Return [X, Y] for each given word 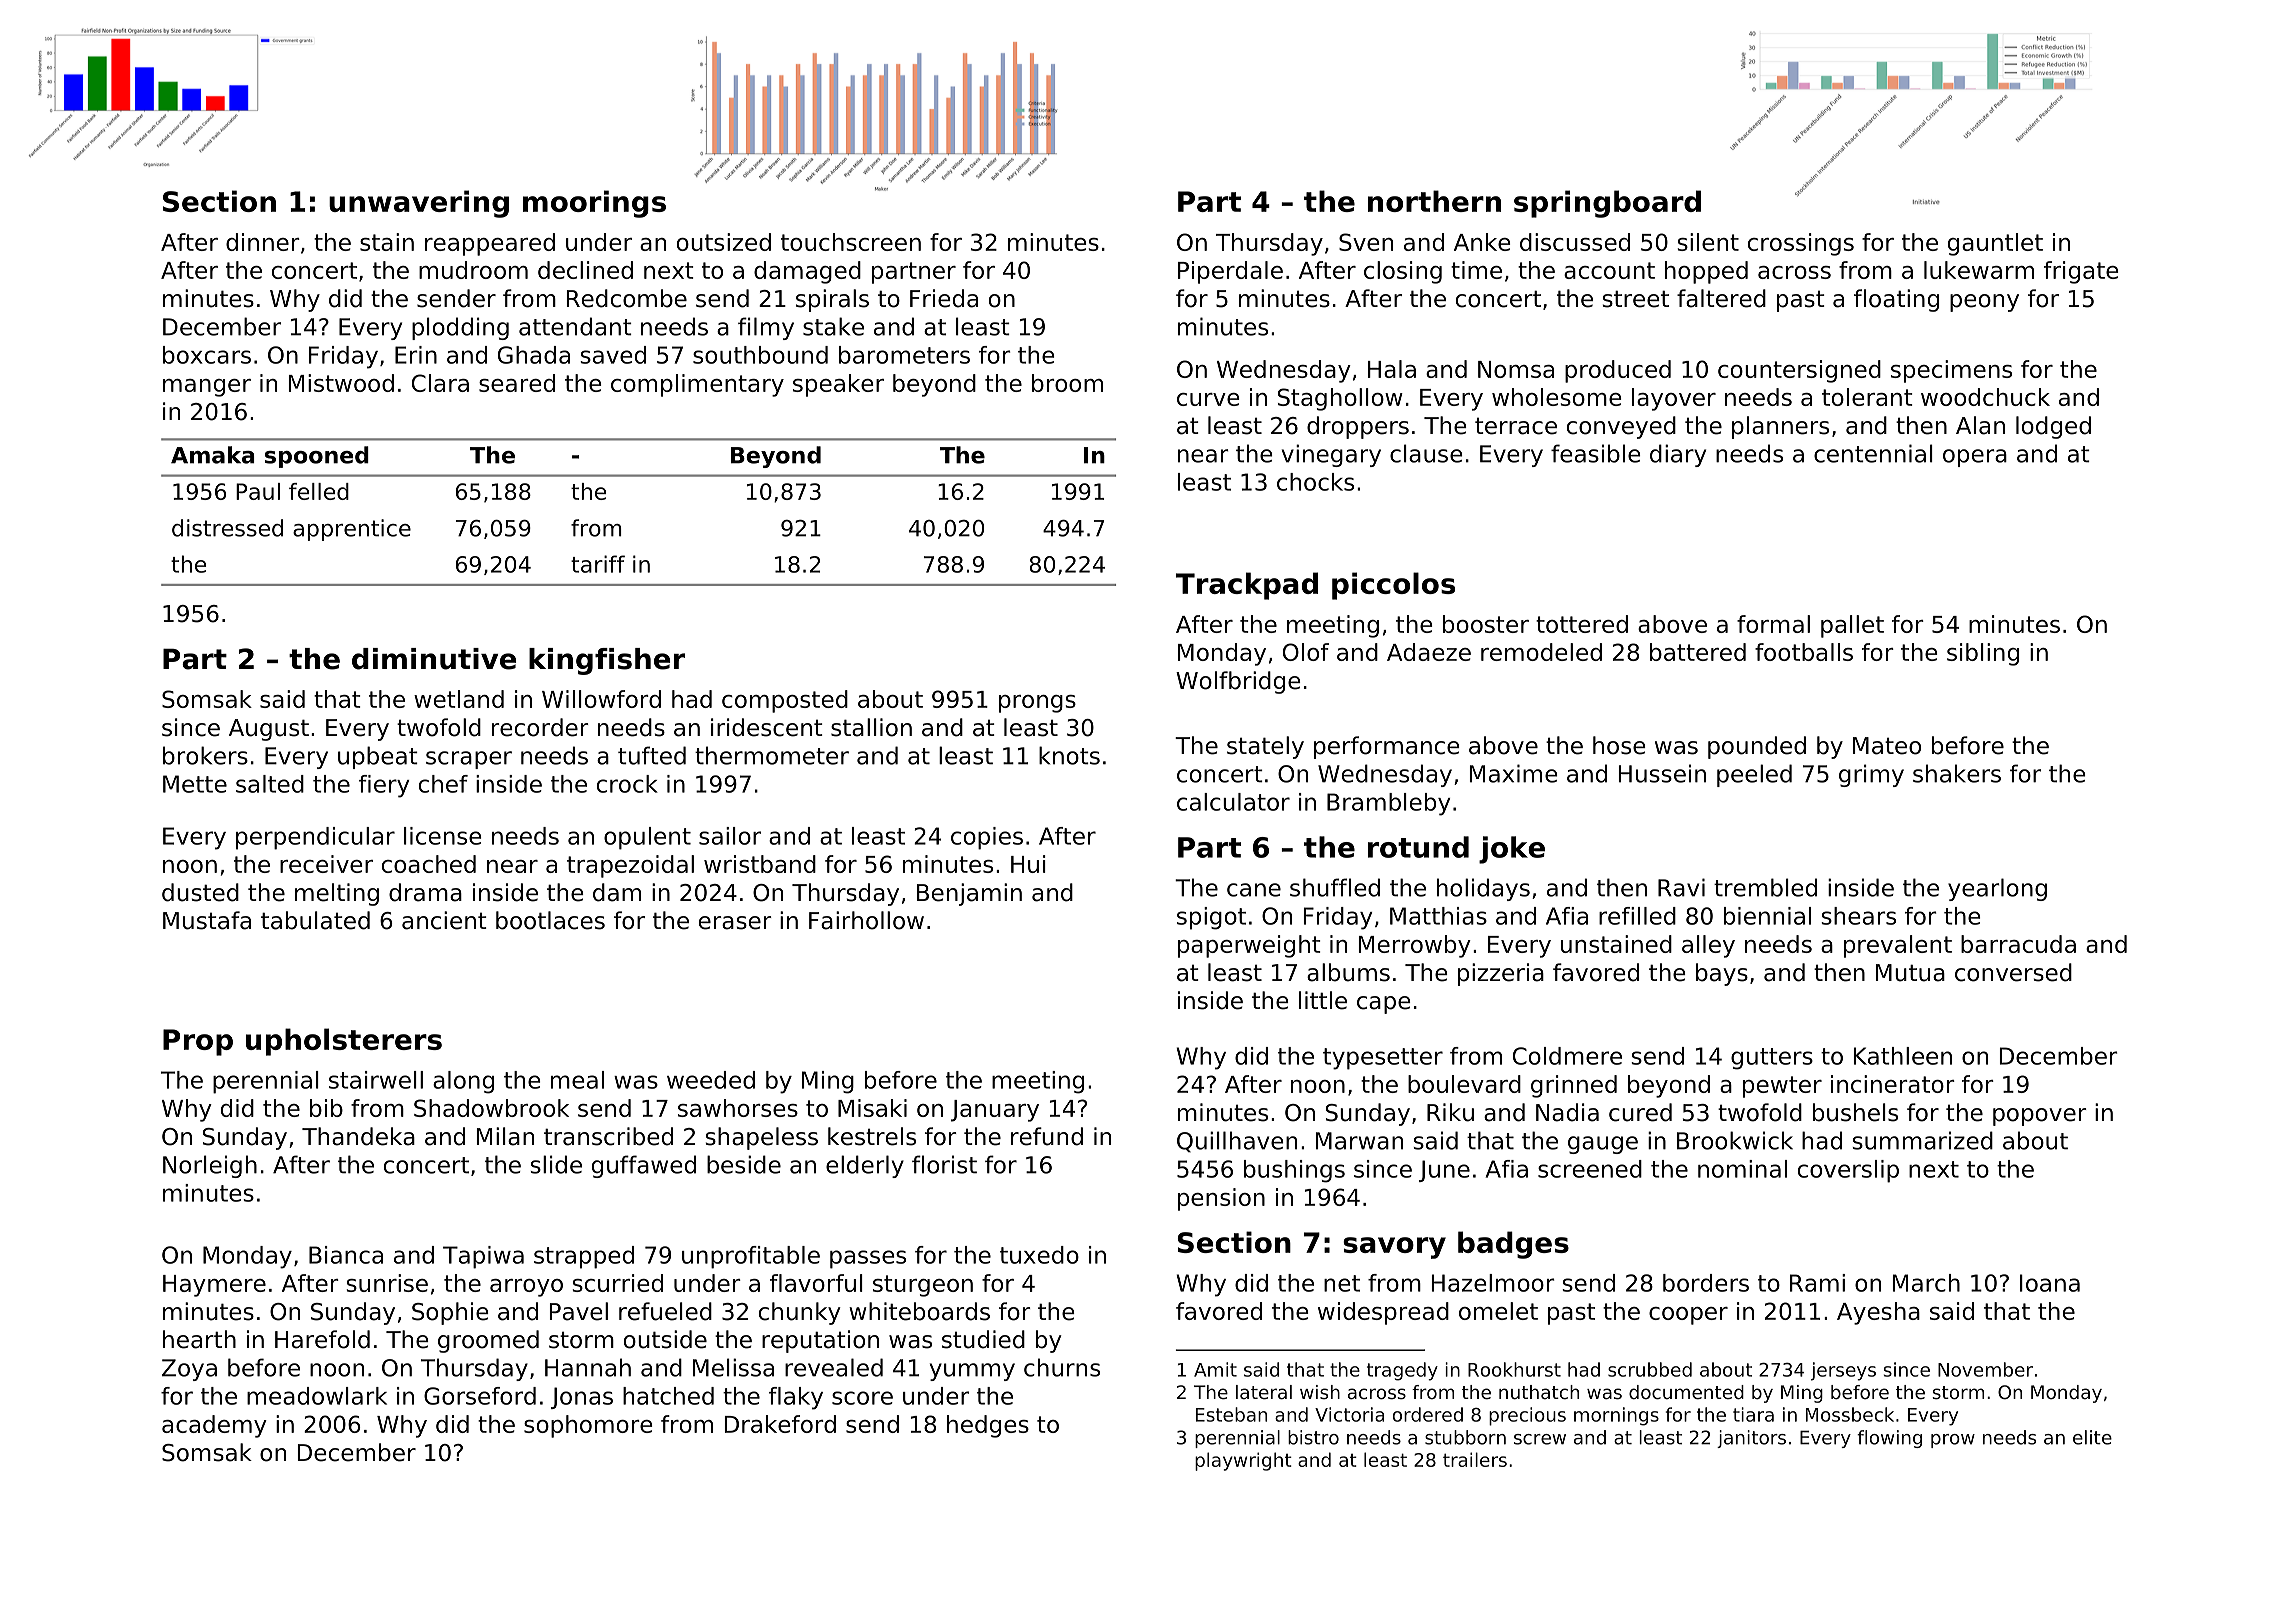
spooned [317, 457]
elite [2092, 1437]
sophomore [588, 1426]
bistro [1313, 1437]
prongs [1037, 704]
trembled [1765, 887]
